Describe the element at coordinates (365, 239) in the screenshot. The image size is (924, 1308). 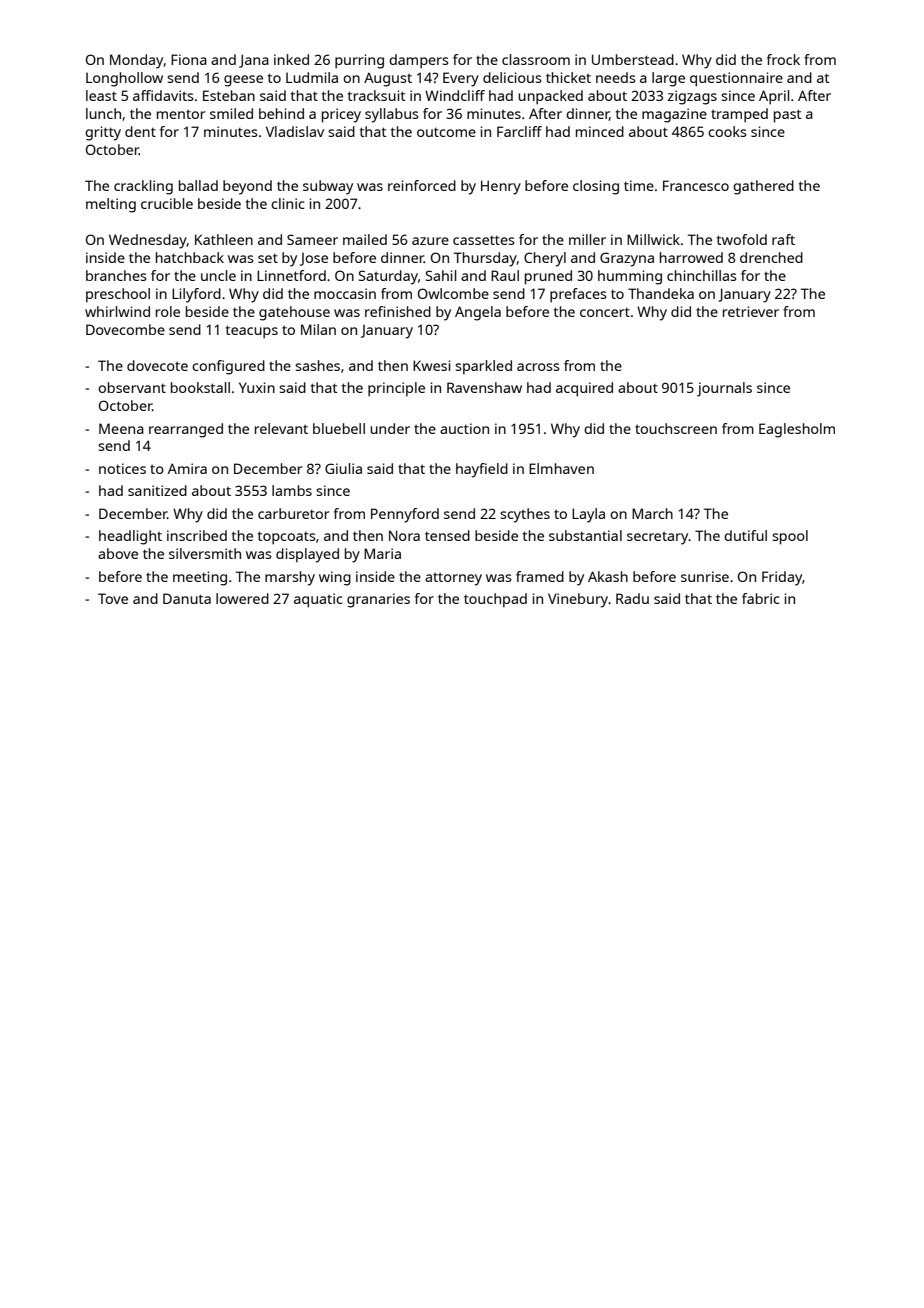
I see `mailed` at that location.
